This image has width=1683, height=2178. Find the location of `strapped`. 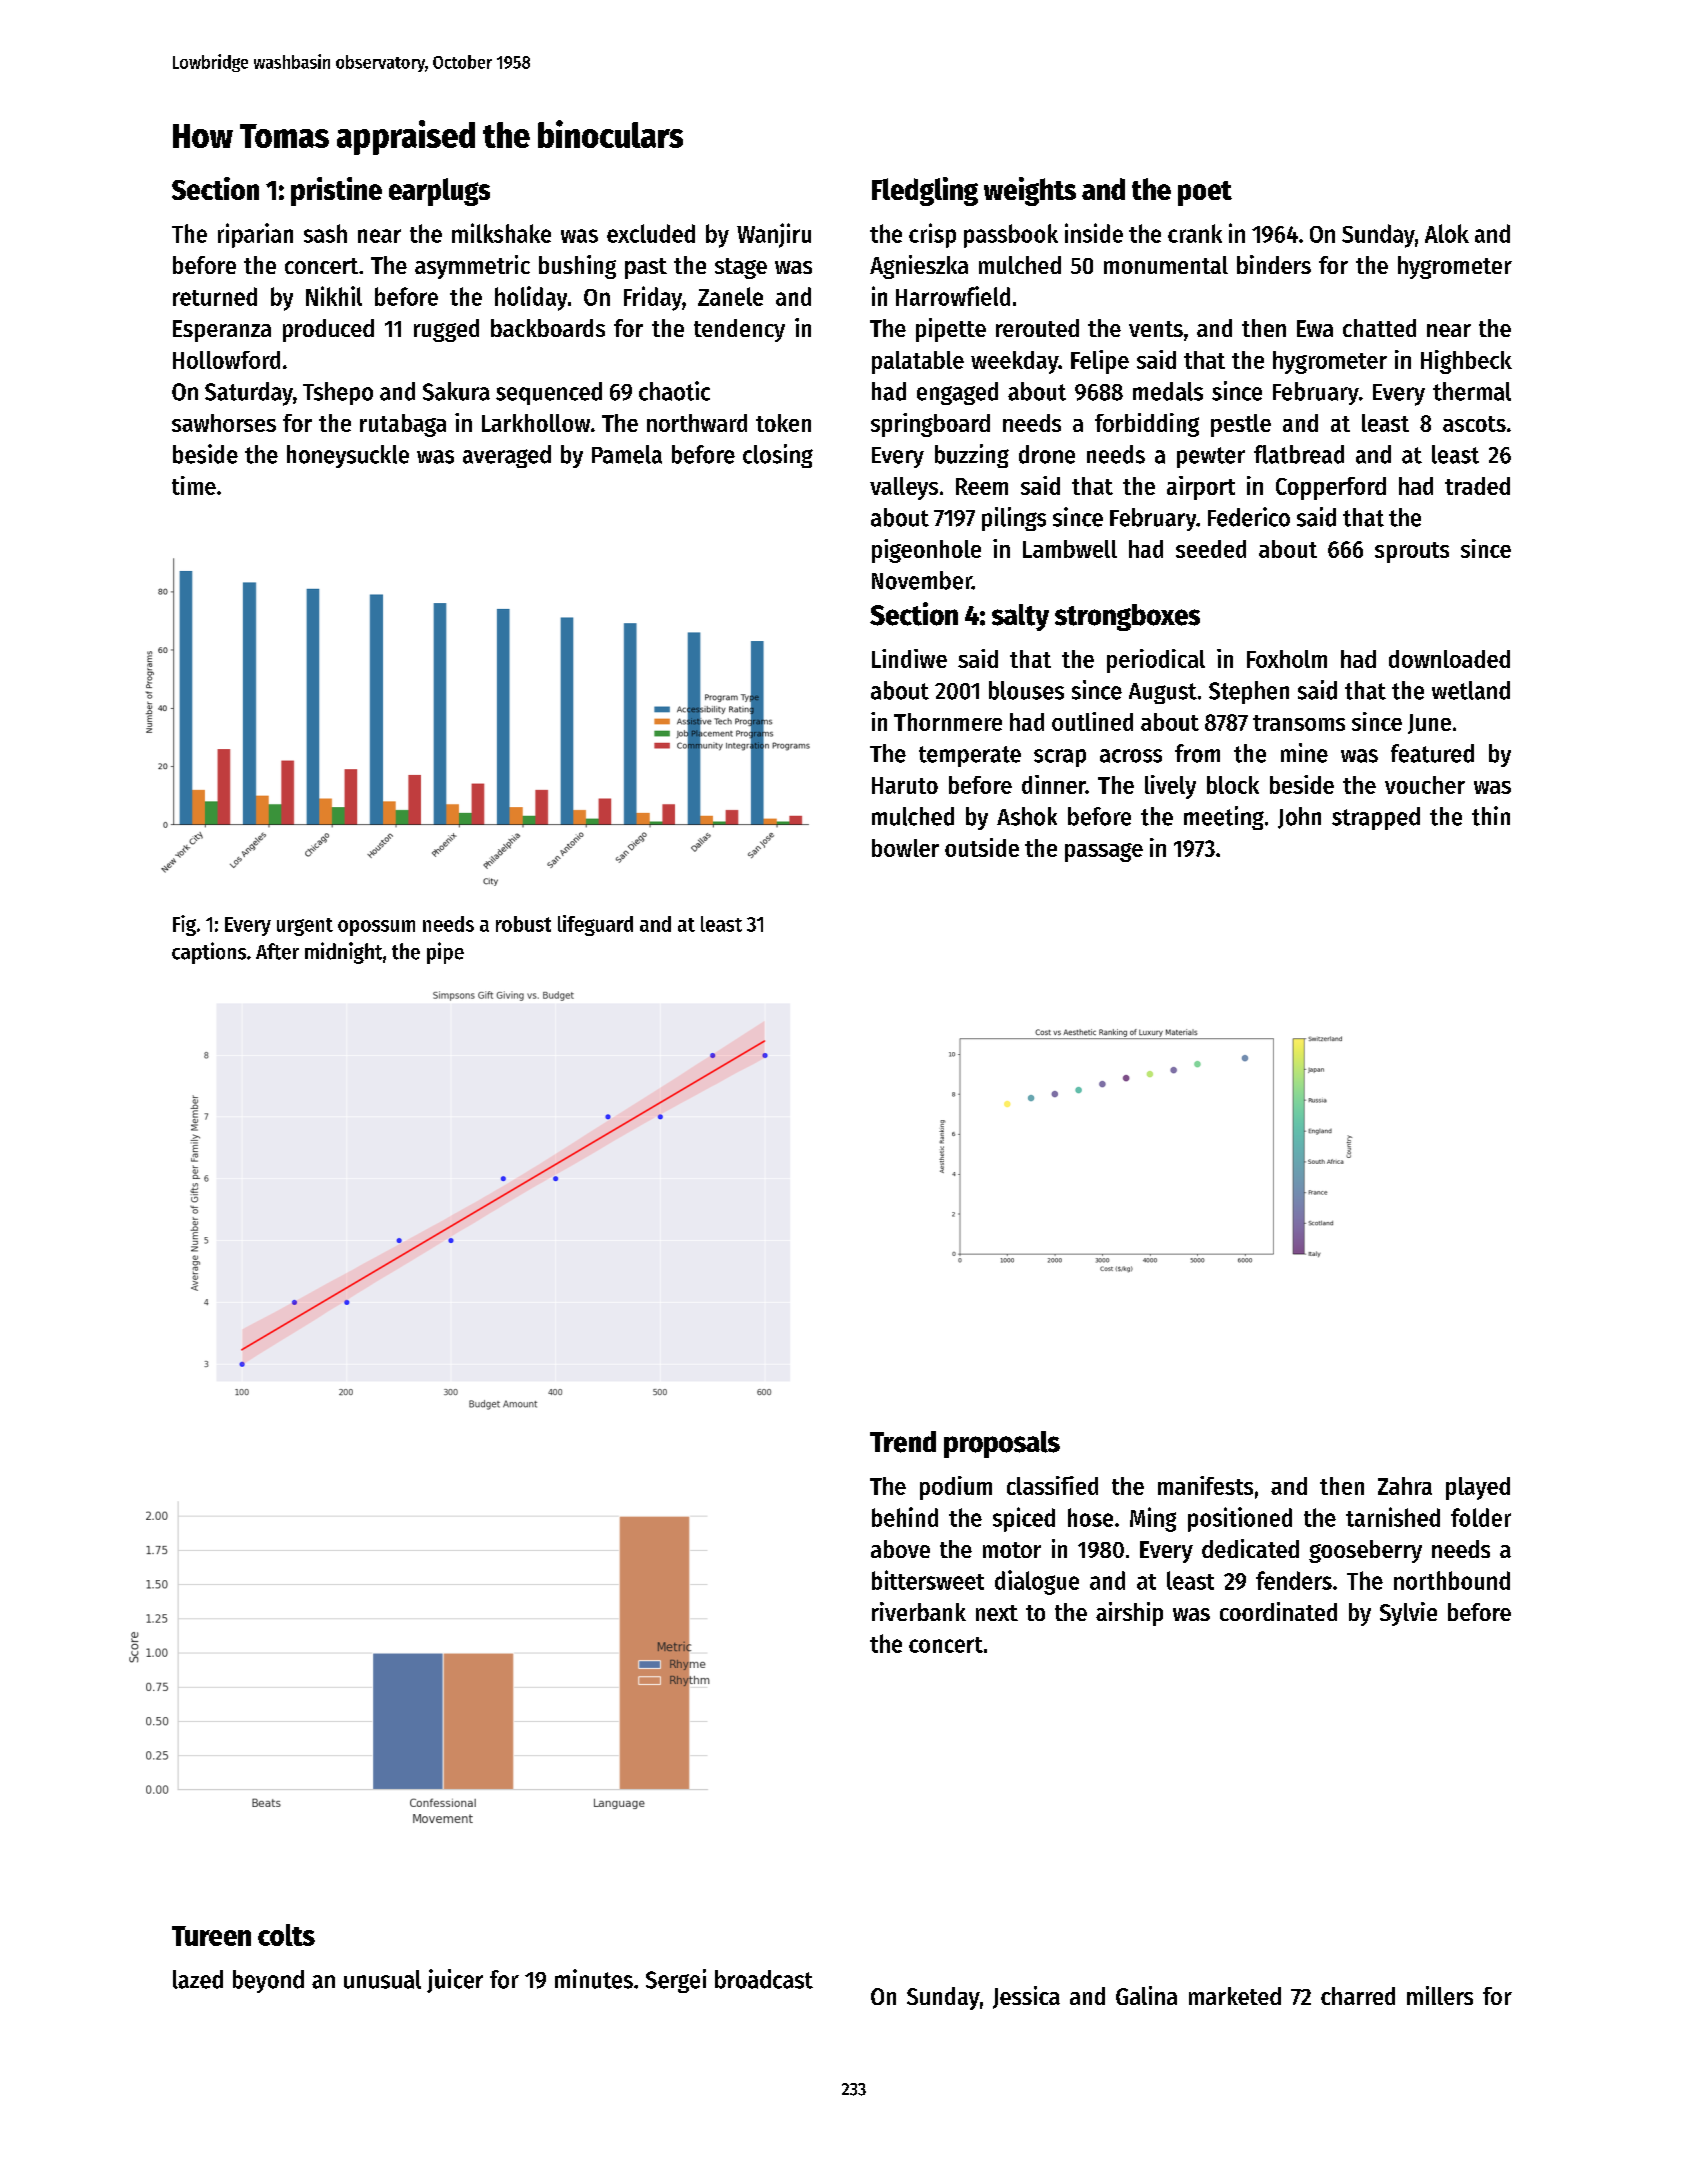

strapped is located at coordinates (1376, 818).
